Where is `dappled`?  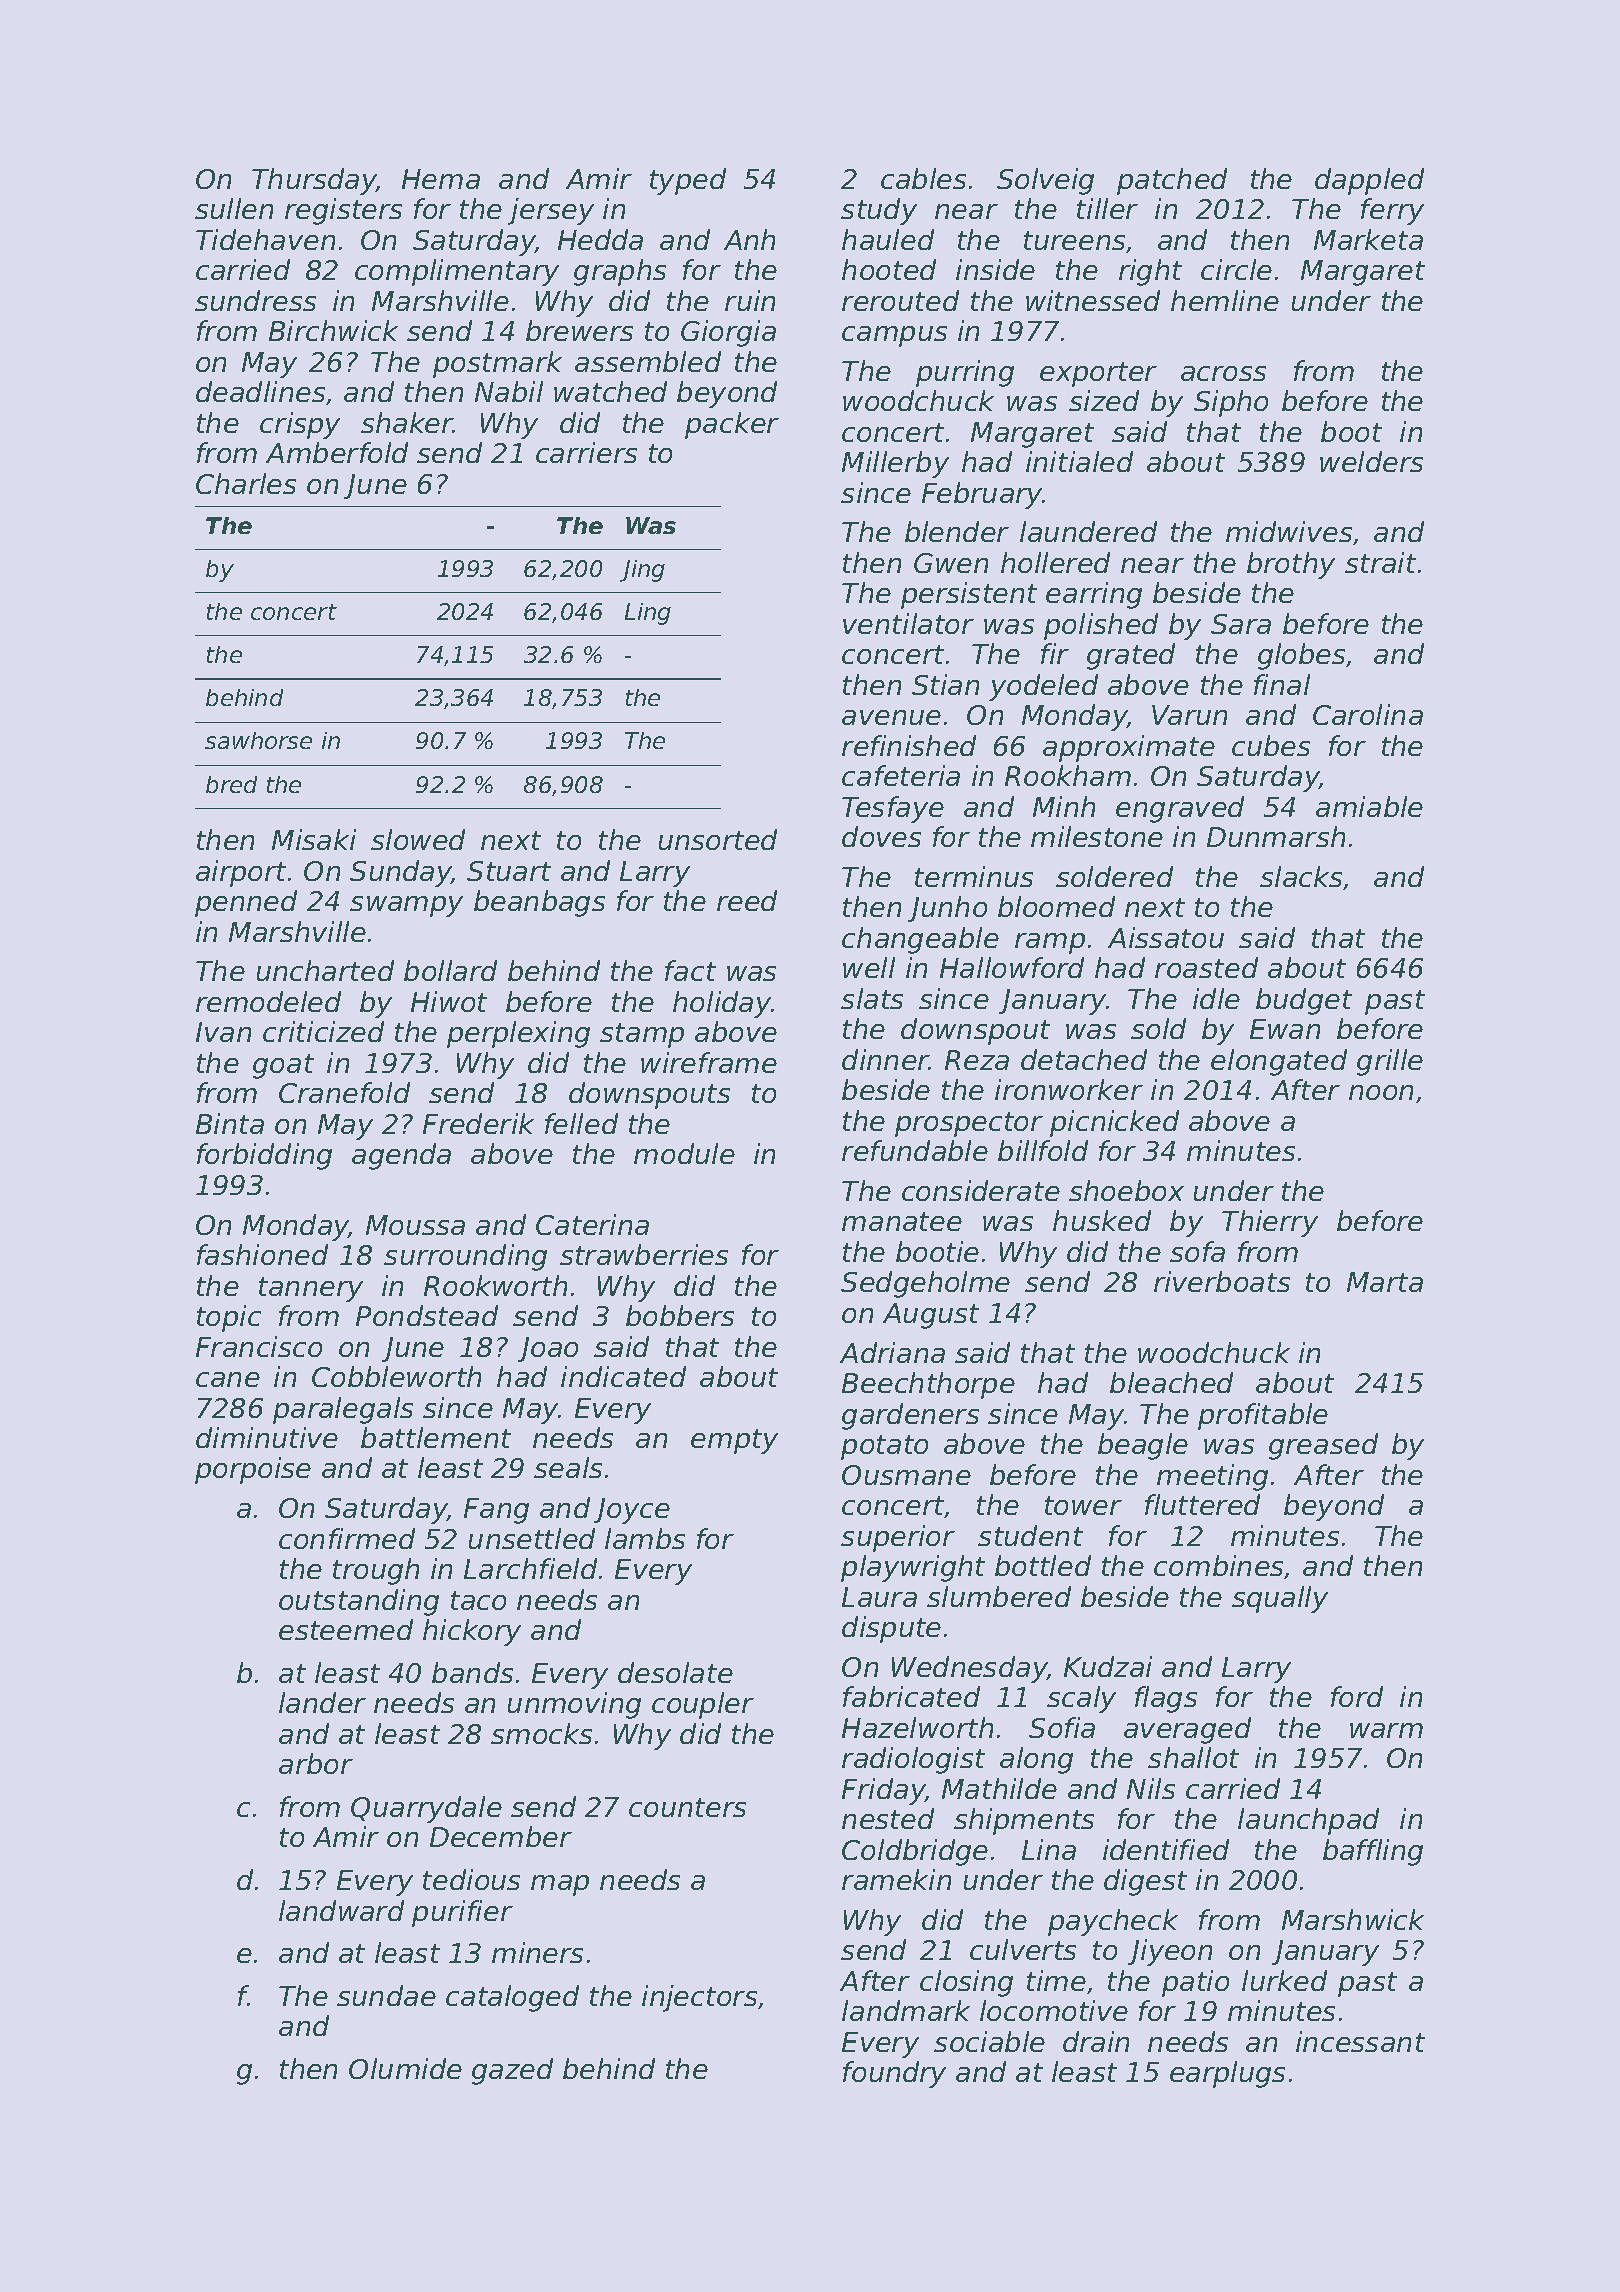
dappled is located at coordinates (1369, 181).
